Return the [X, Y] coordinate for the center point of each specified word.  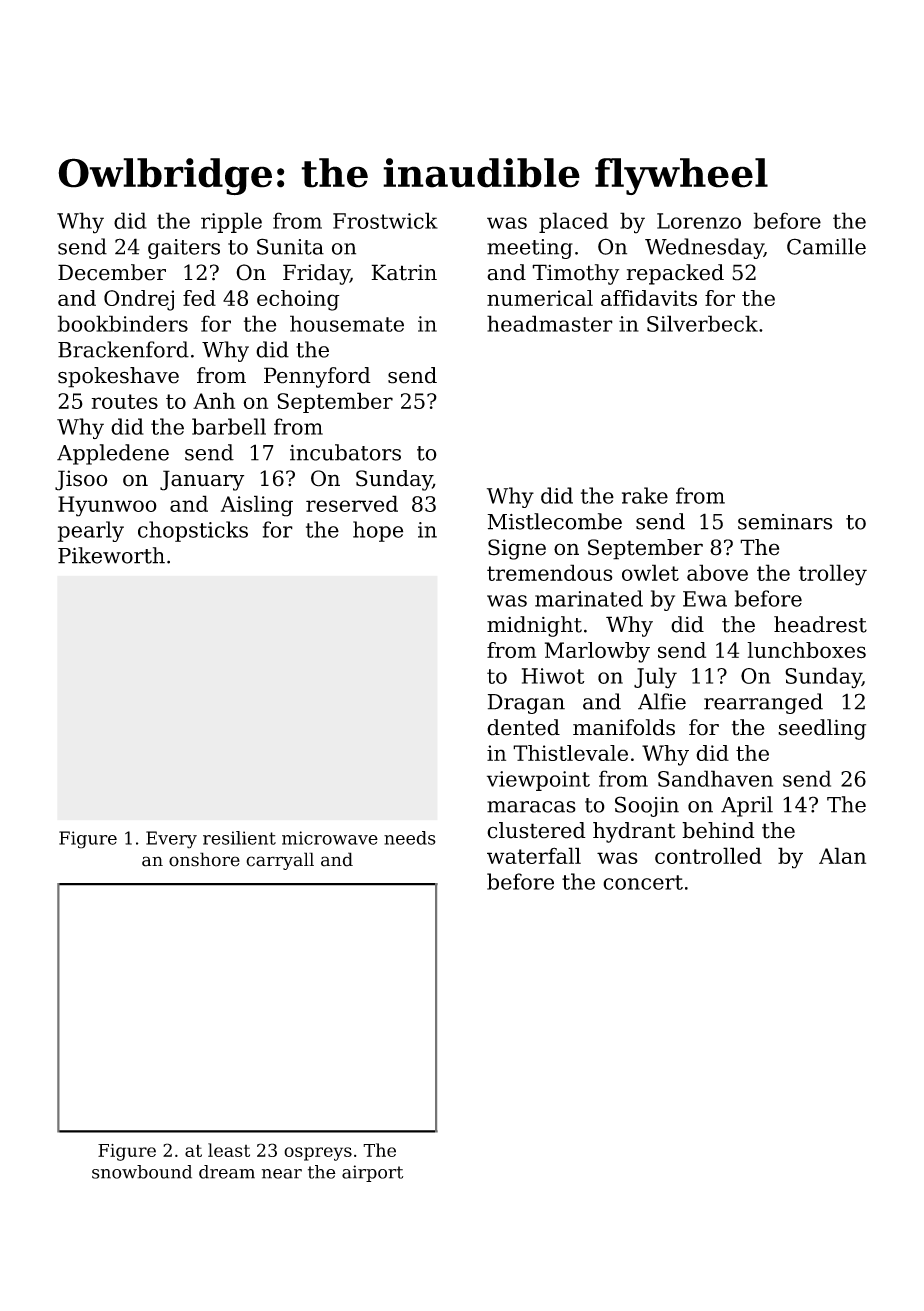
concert [643, 882]
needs [410, 838]
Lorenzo [699, 221]
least [229, 1150]
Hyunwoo [107, 506]
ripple [231, 222]
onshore [204, 859]
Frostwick [385, 220]
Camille [826, 246]
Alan [842, 855]
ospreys [318, 1154]
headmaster [550, 323]
